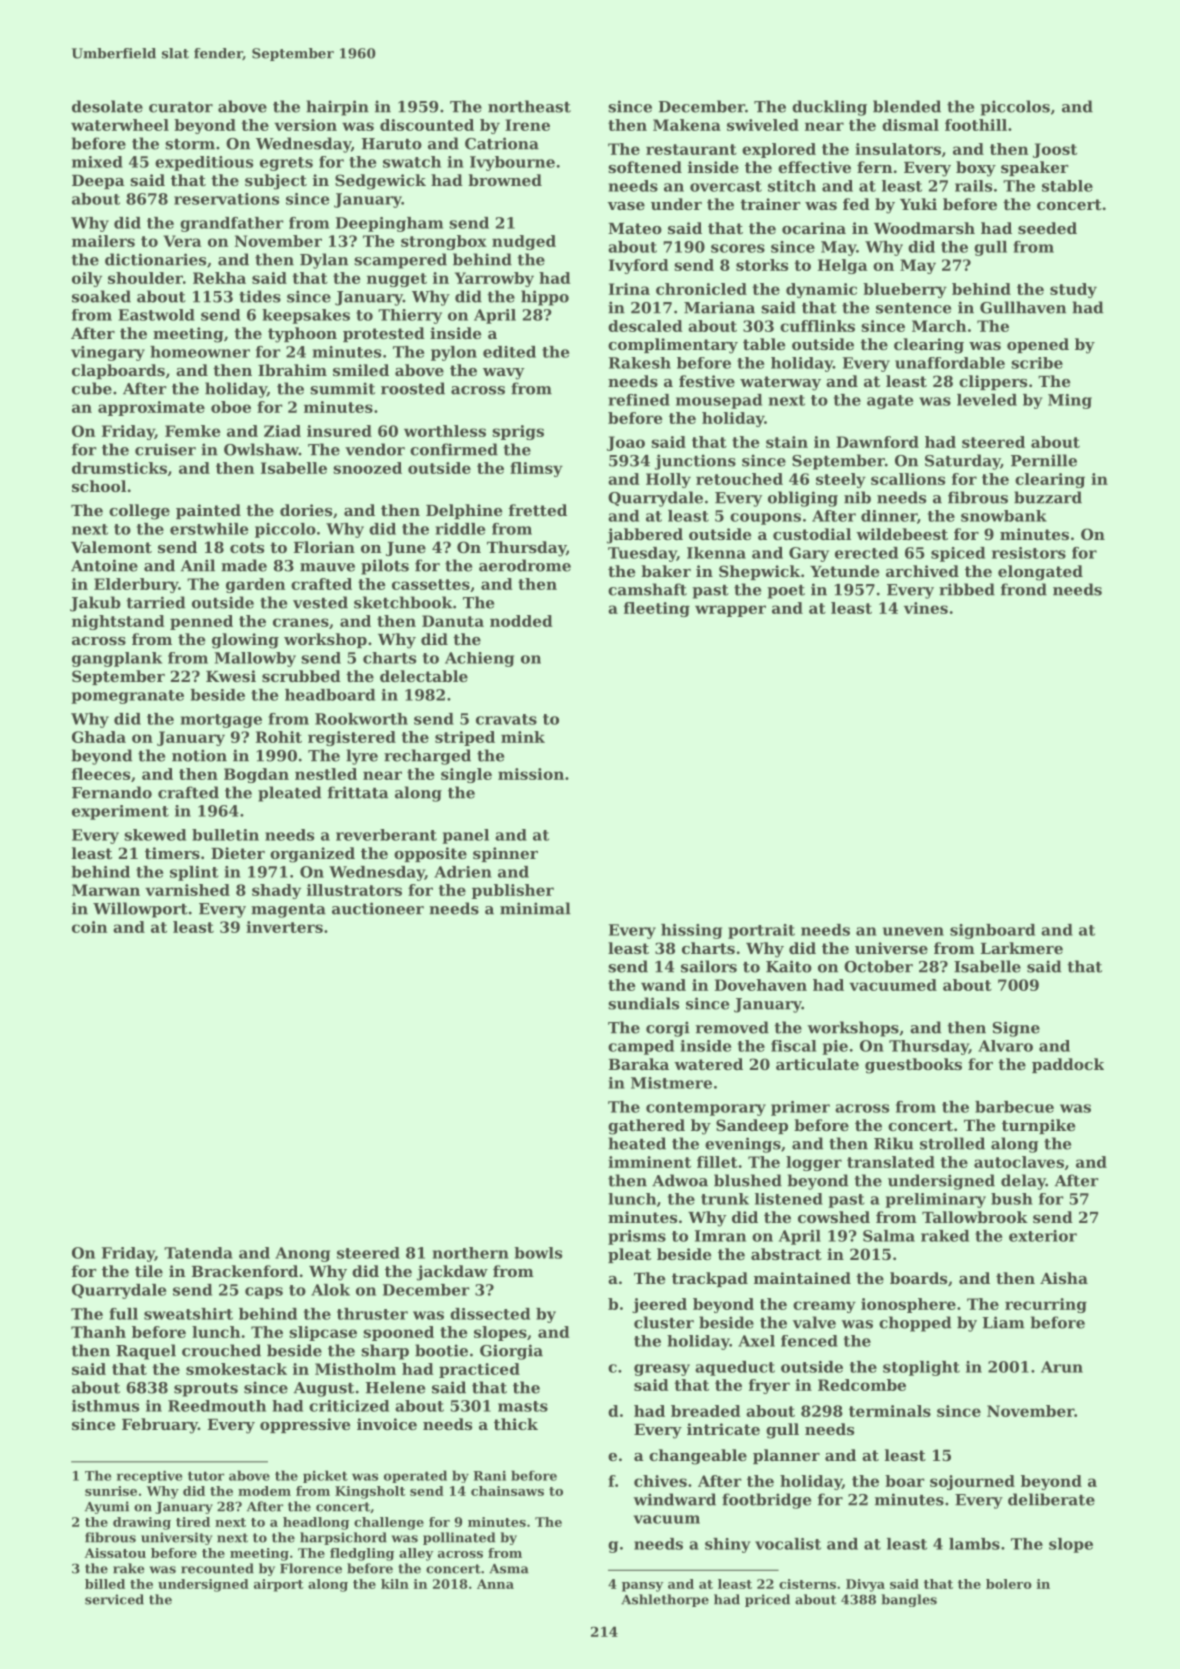 This document has width=1180, height=1669. I want to click on serviced, so click(114, 1599).
